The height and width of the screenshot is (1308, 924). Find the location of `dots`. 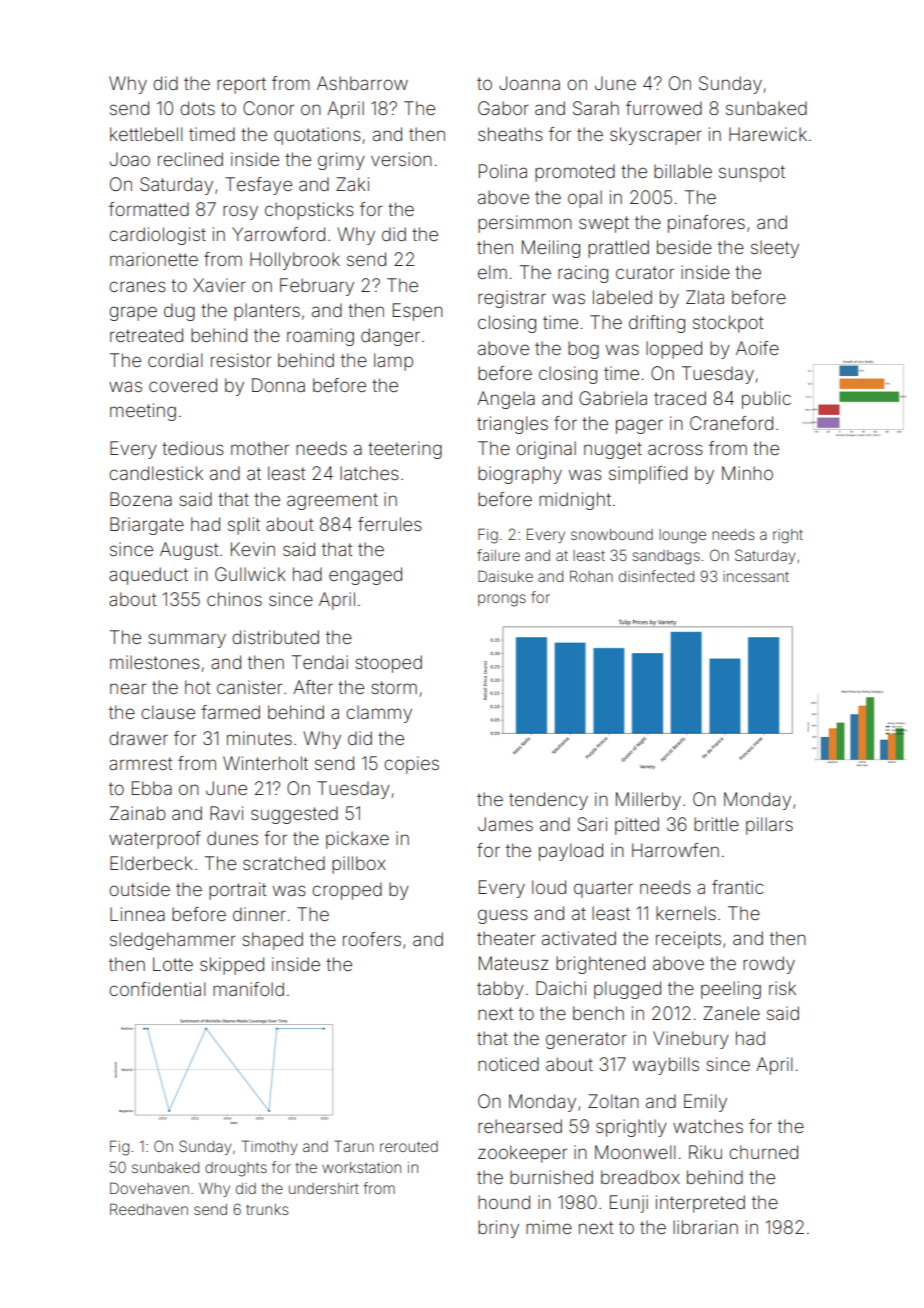

dots is located at coordinates (197, 108).
